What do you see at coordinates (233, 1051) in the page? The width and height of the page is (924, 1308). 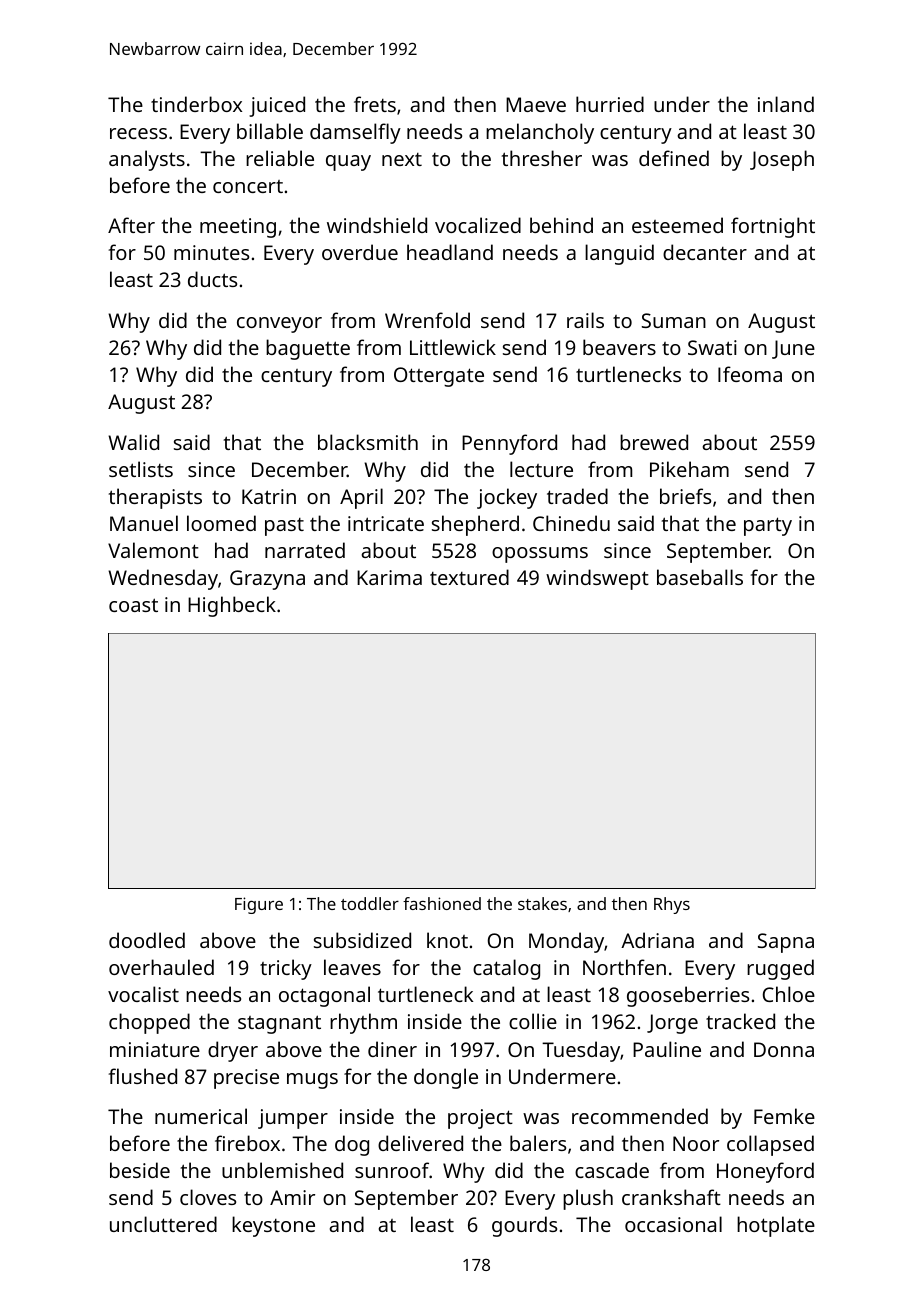 I see `dryer` at bounding box center [233, 1051].
